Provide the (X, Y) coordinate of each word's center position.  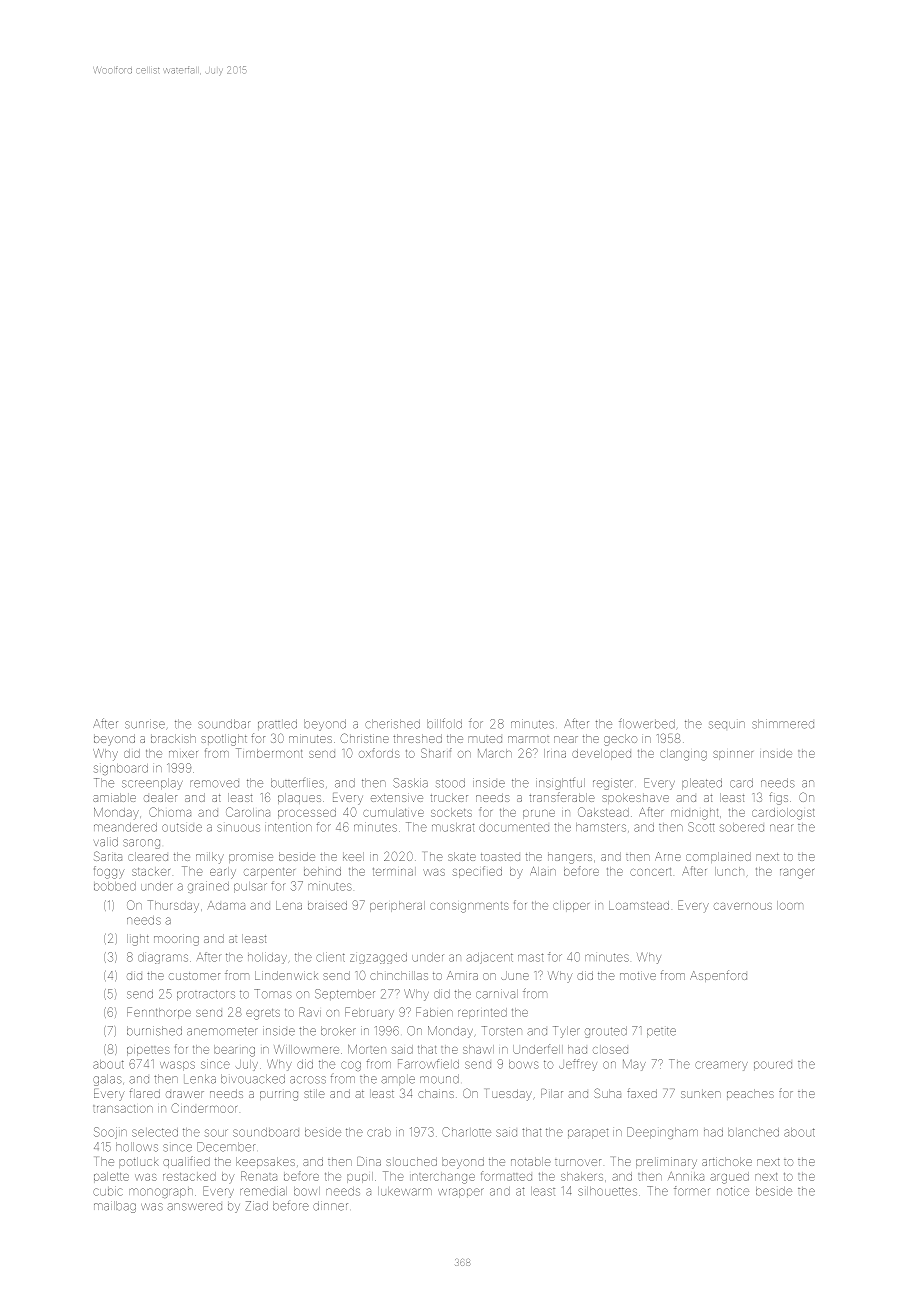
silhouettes (607, 1191)
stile (314, 1093)
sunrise (145, 724)
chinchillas (399, 975)
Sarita (108, 856)
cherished (392, 724)
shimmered (783, 724)
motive (638, 976)
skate (462, 856)
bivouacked (253, 1079)
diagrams (163, 958)
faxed (642, 1093)
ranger (797, 874)
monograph (161, 1192)
